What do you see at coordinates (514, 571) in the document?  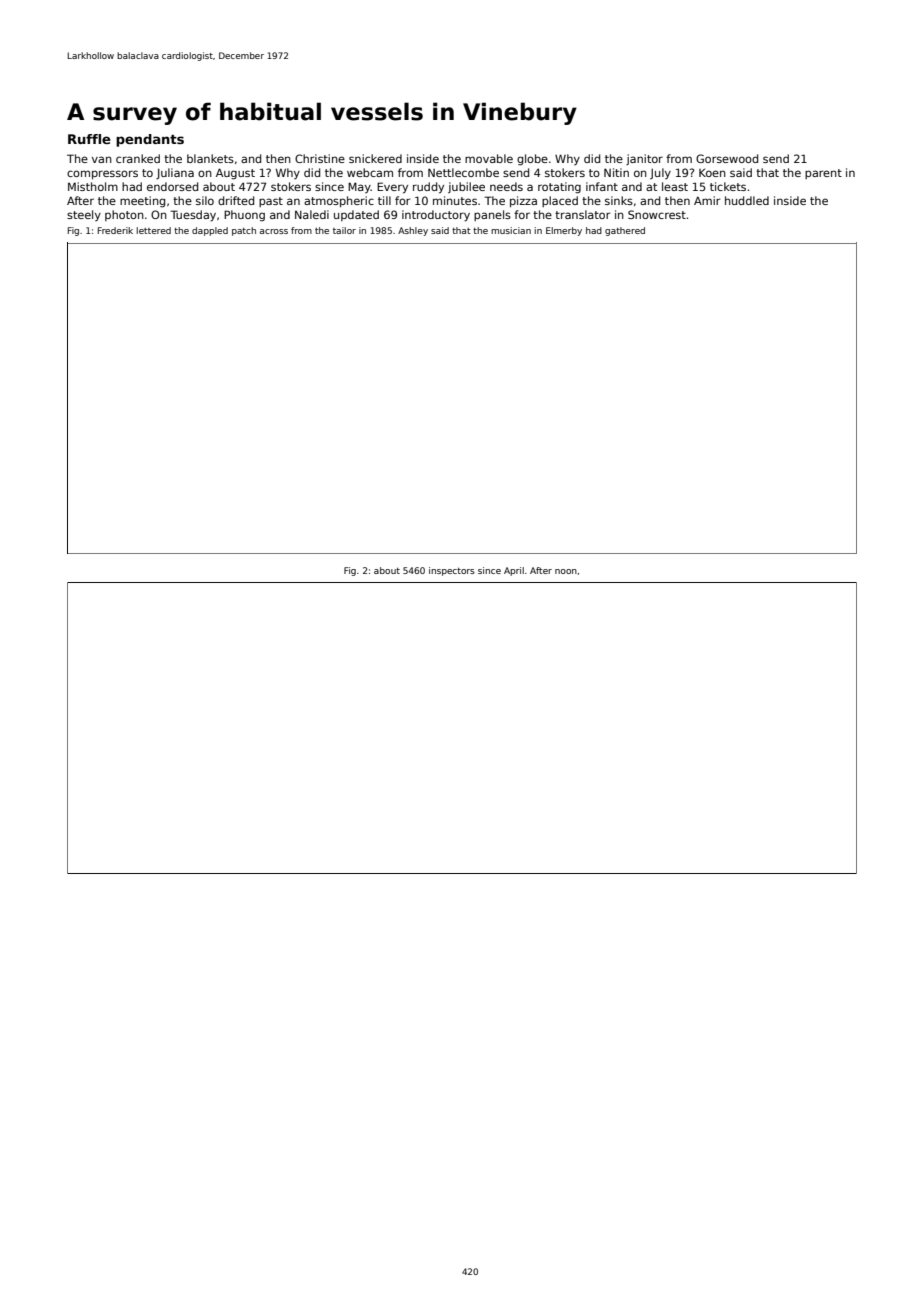 I see `April` at bounding box center [514, 571].
